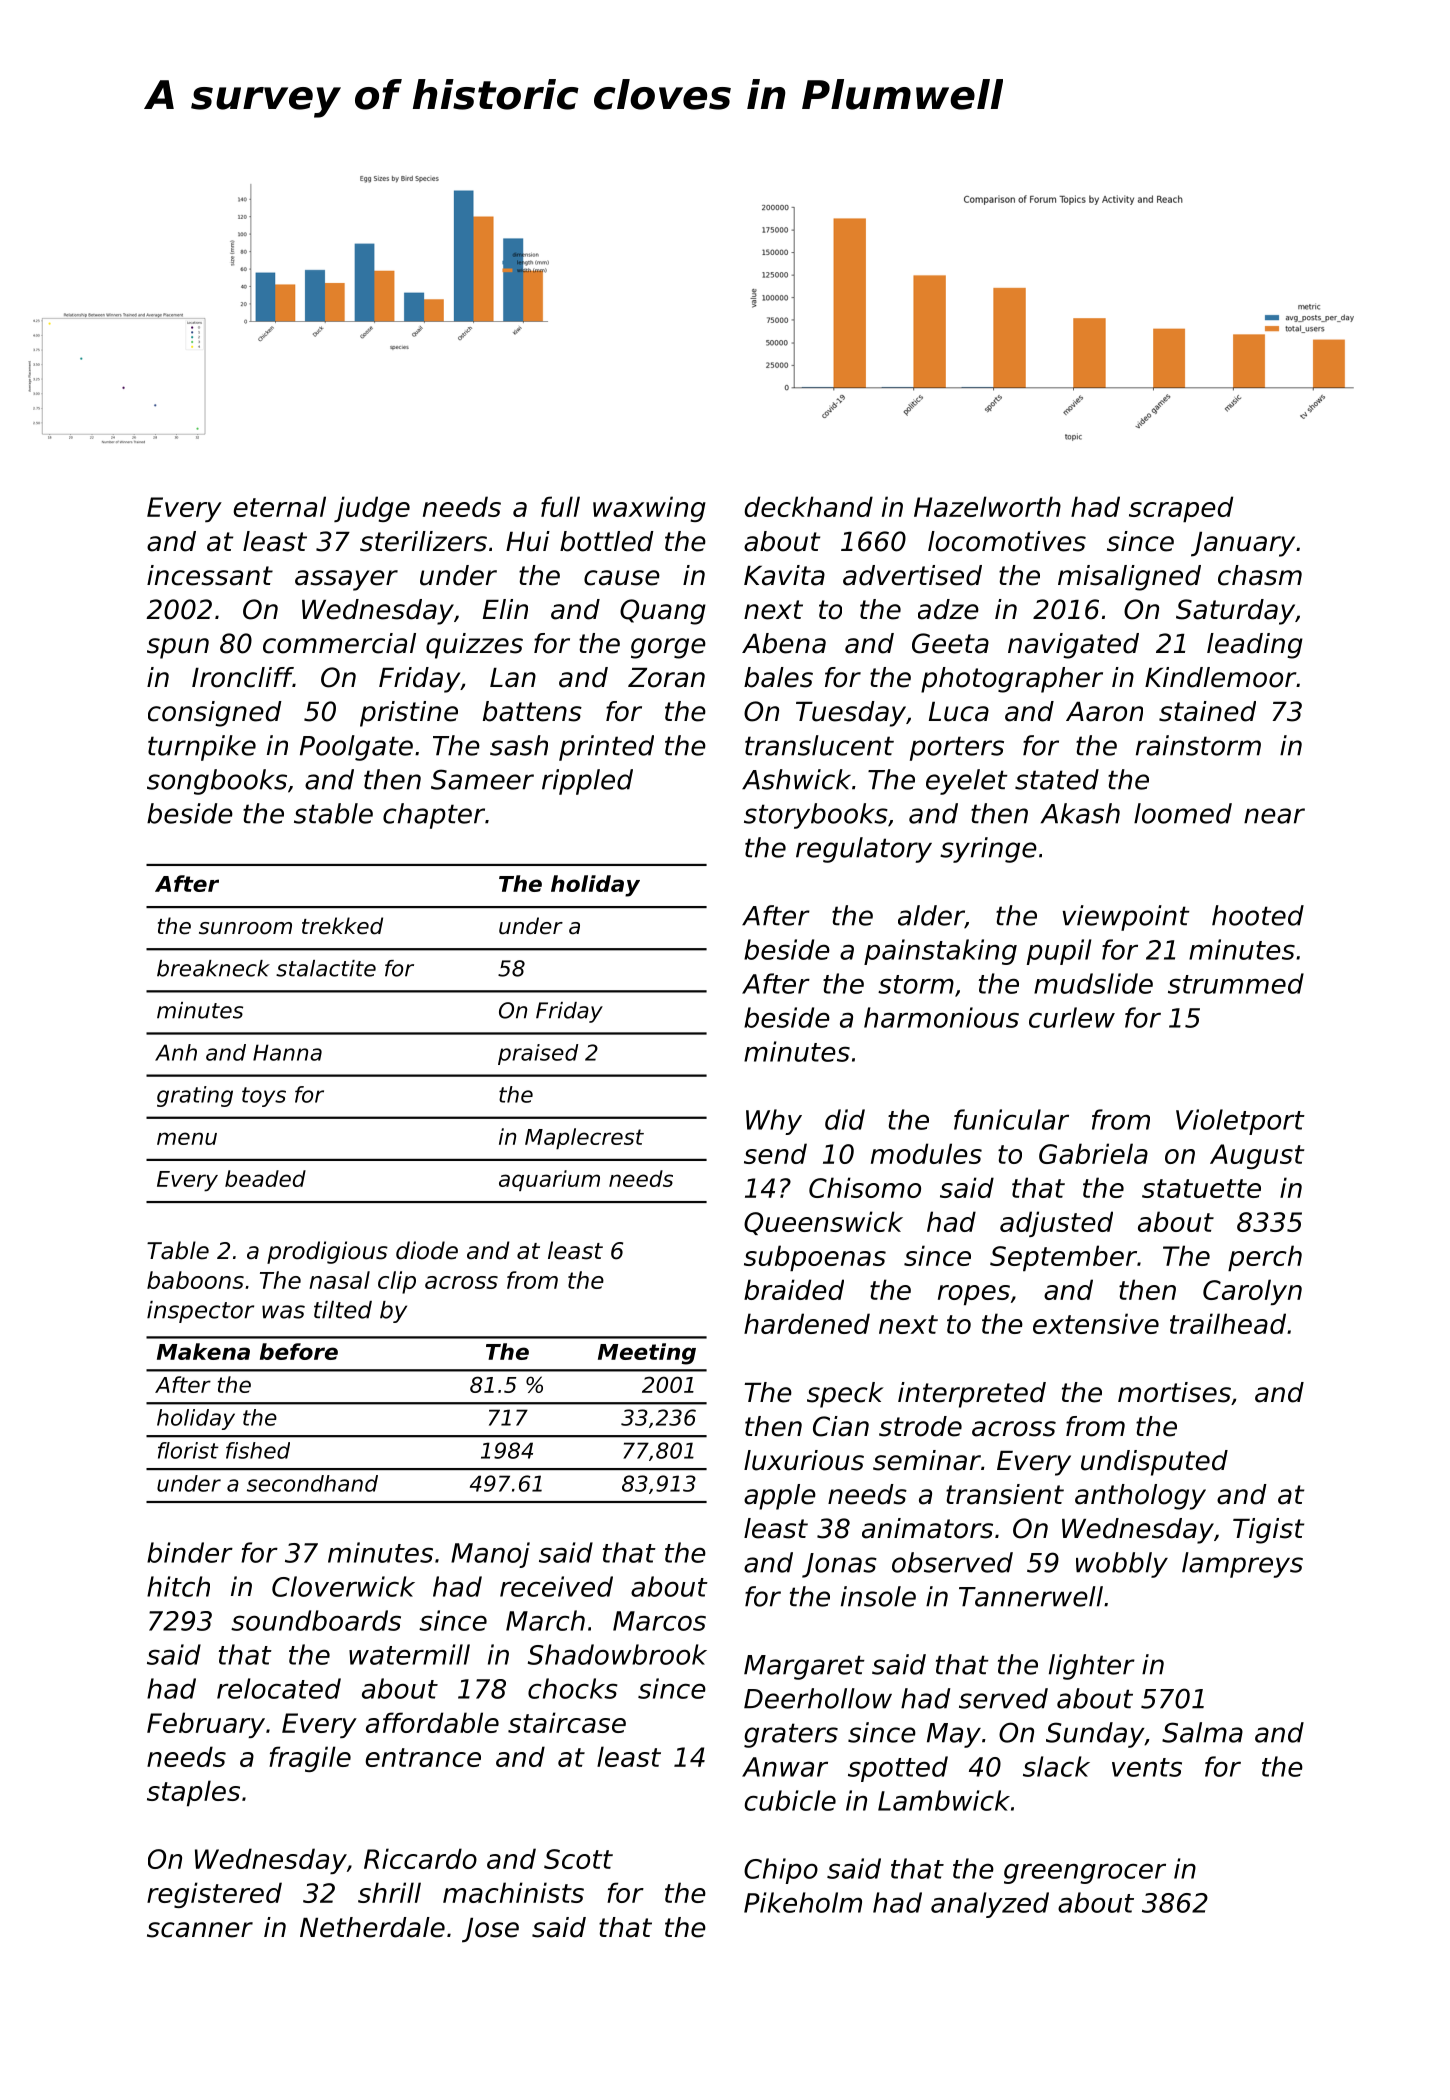 This page has width=1450, height=2100. What do you see at coordinates (567, 1722) in the page?
I see `staircase` at bounding box center [567, 1722].
